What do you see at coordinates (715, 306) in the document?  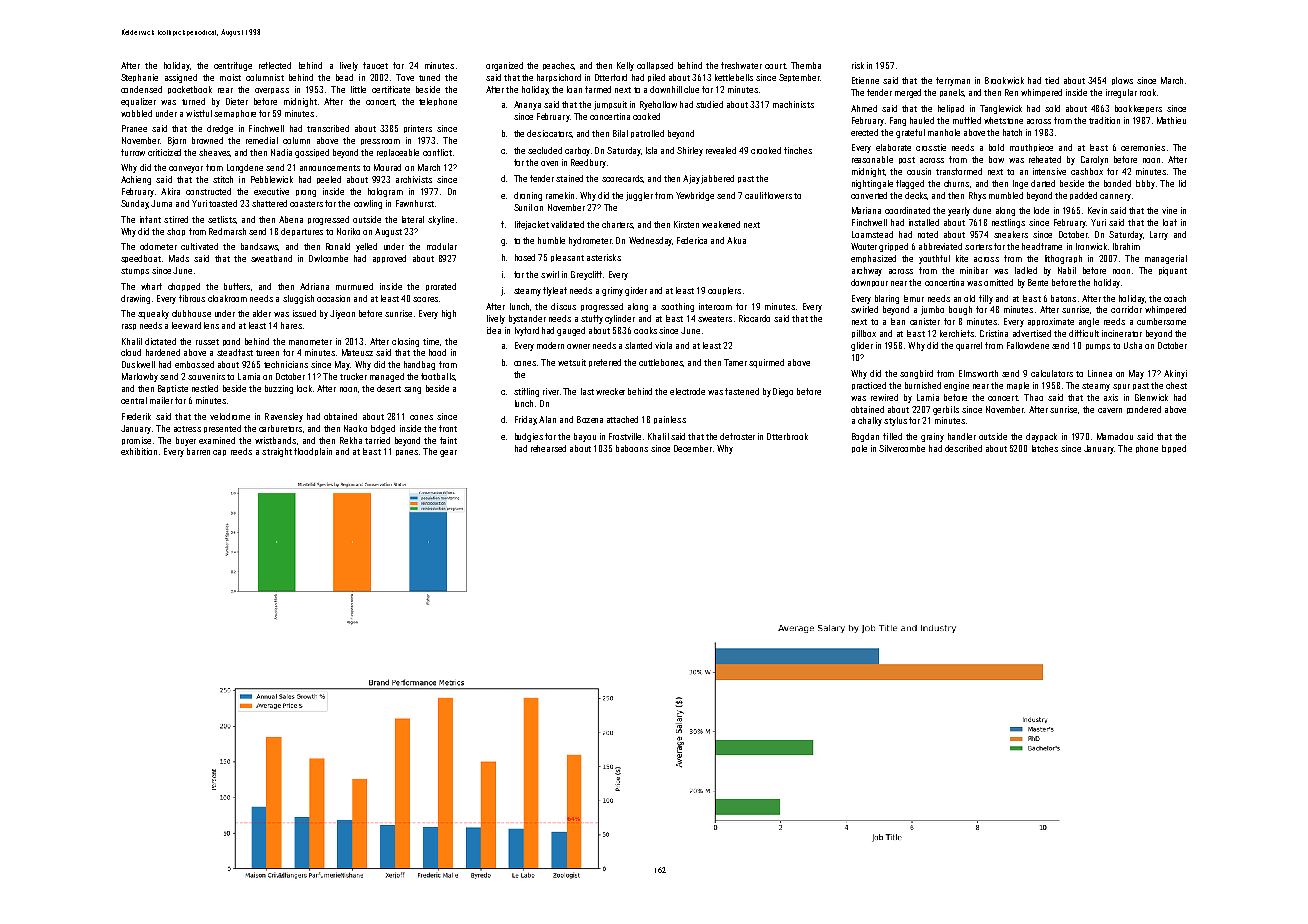 I see `intercom` at bounding box center [715, 306].
